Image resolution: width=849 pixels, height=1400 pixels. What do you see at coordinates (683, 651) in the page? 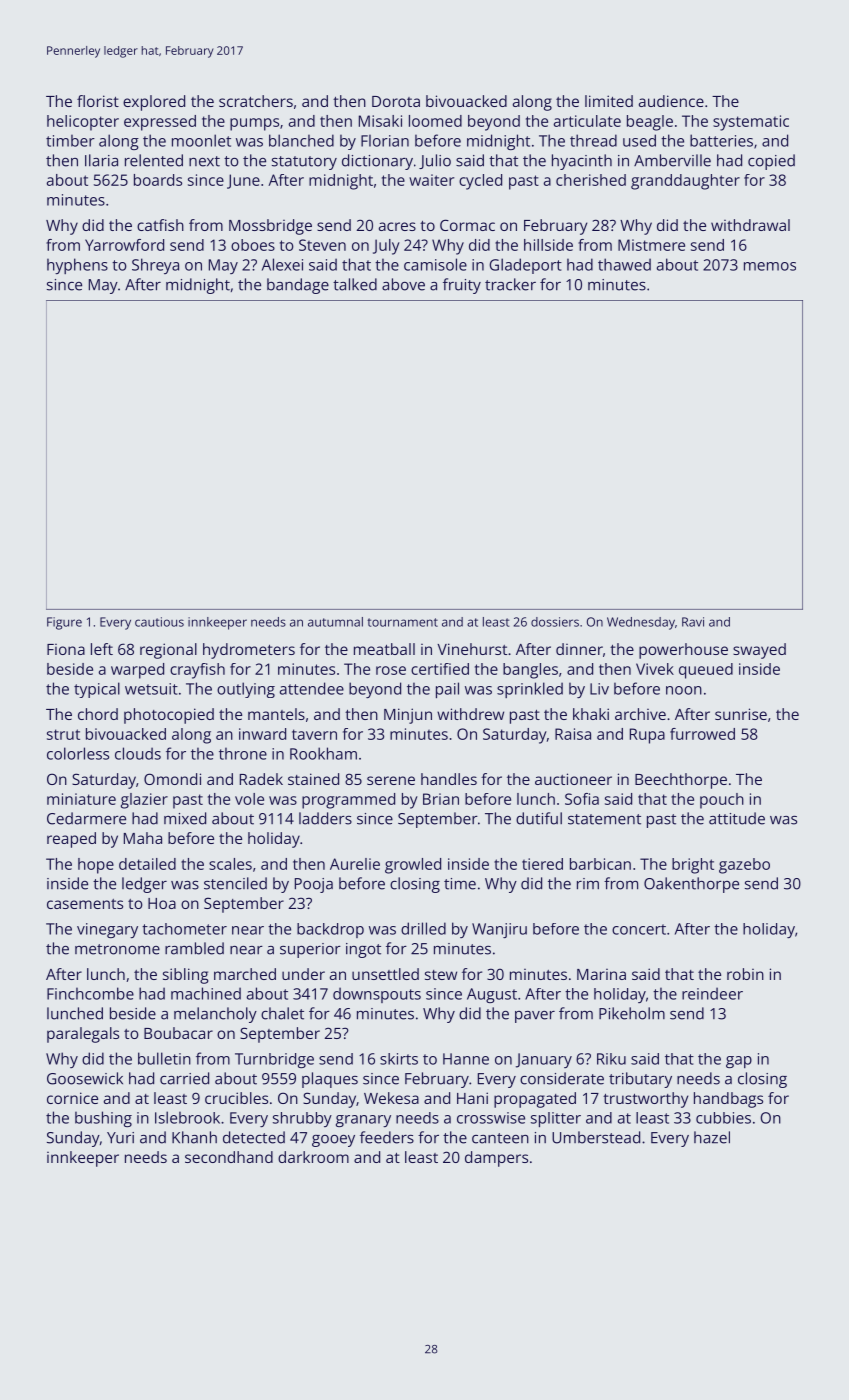
I see `powerhouse` at bounding box center [683, 651].
